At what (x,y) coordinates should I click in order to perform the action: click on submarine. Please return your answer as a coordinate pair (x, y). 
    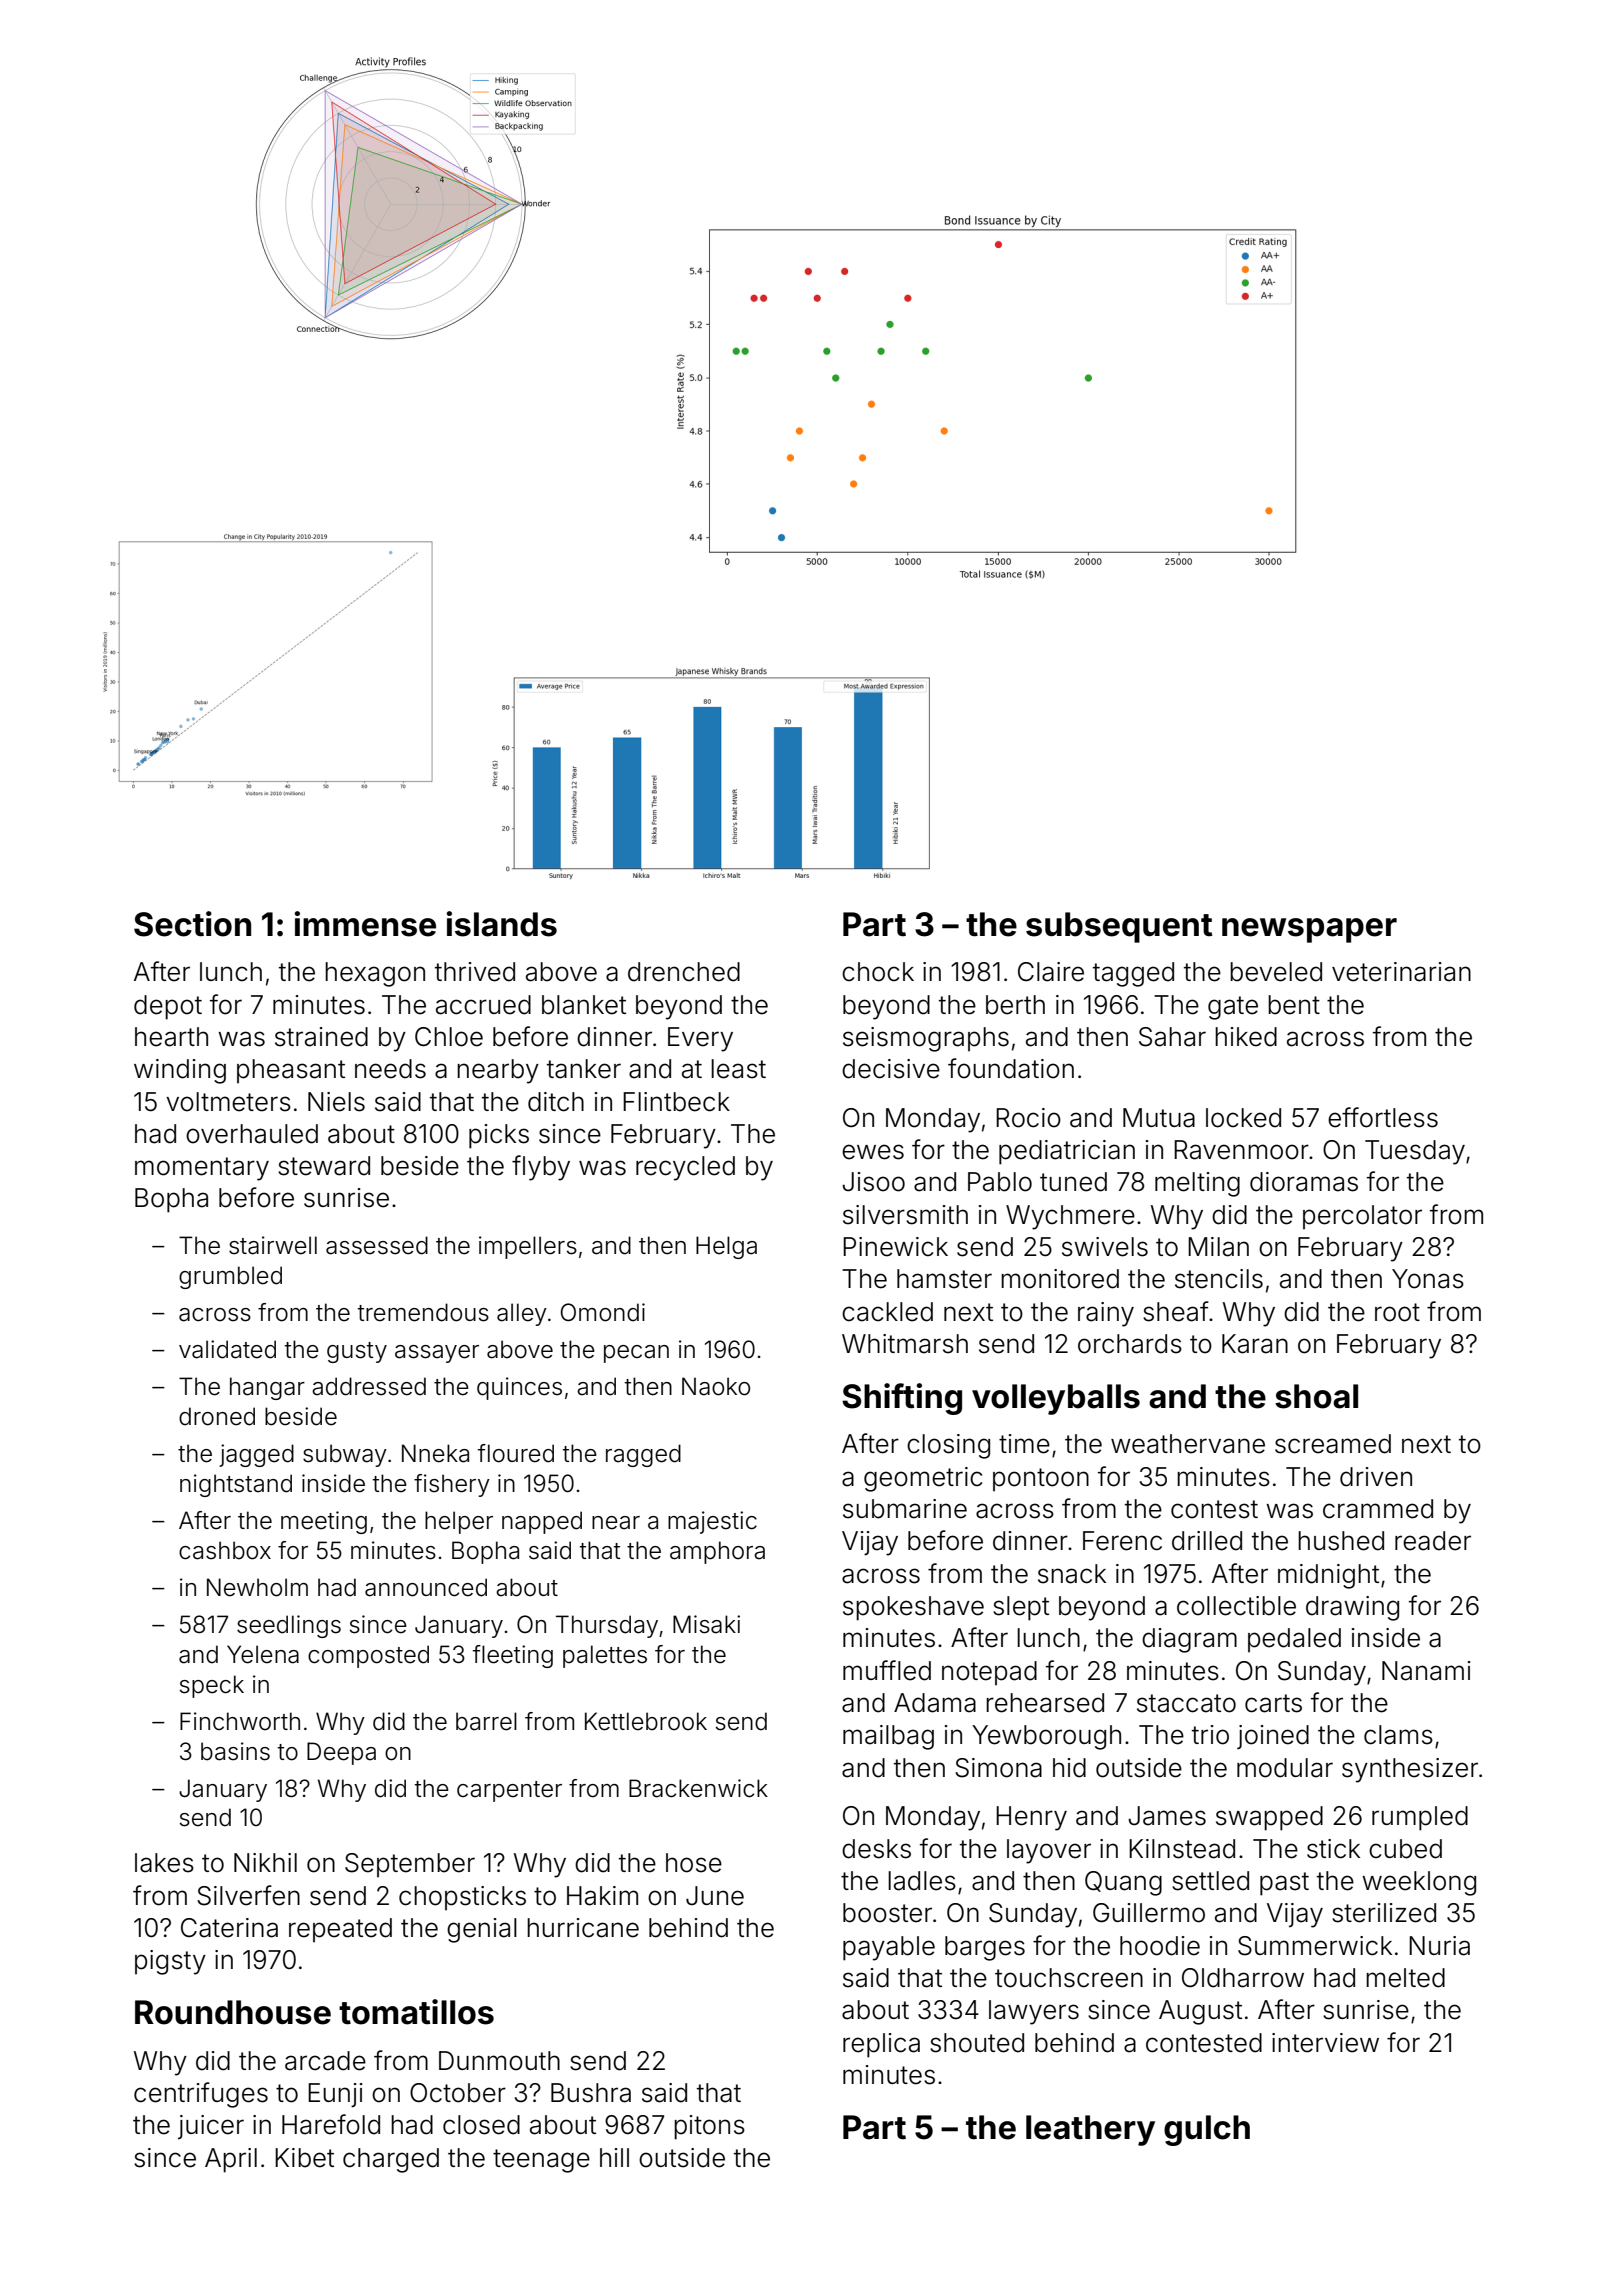
    Looking at the image, I should click on (905, 1509).
